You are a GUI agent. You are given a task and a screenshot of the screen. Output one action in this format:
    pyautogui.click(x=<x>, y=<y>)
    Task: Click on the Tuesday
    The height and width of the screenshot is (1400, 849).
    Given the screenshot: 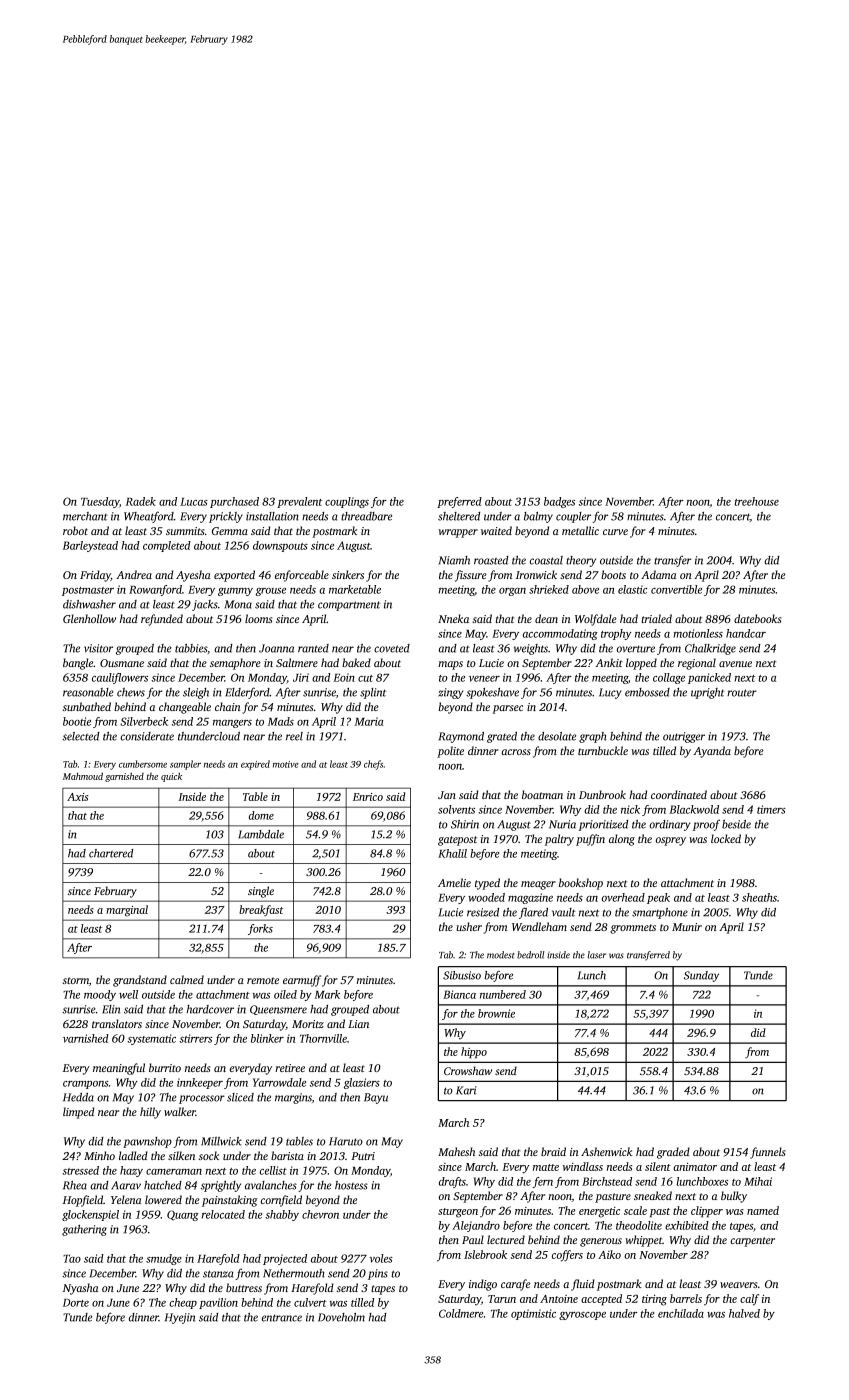 What is the action you would take?
    pyautogui.click(x=100, y=502)
